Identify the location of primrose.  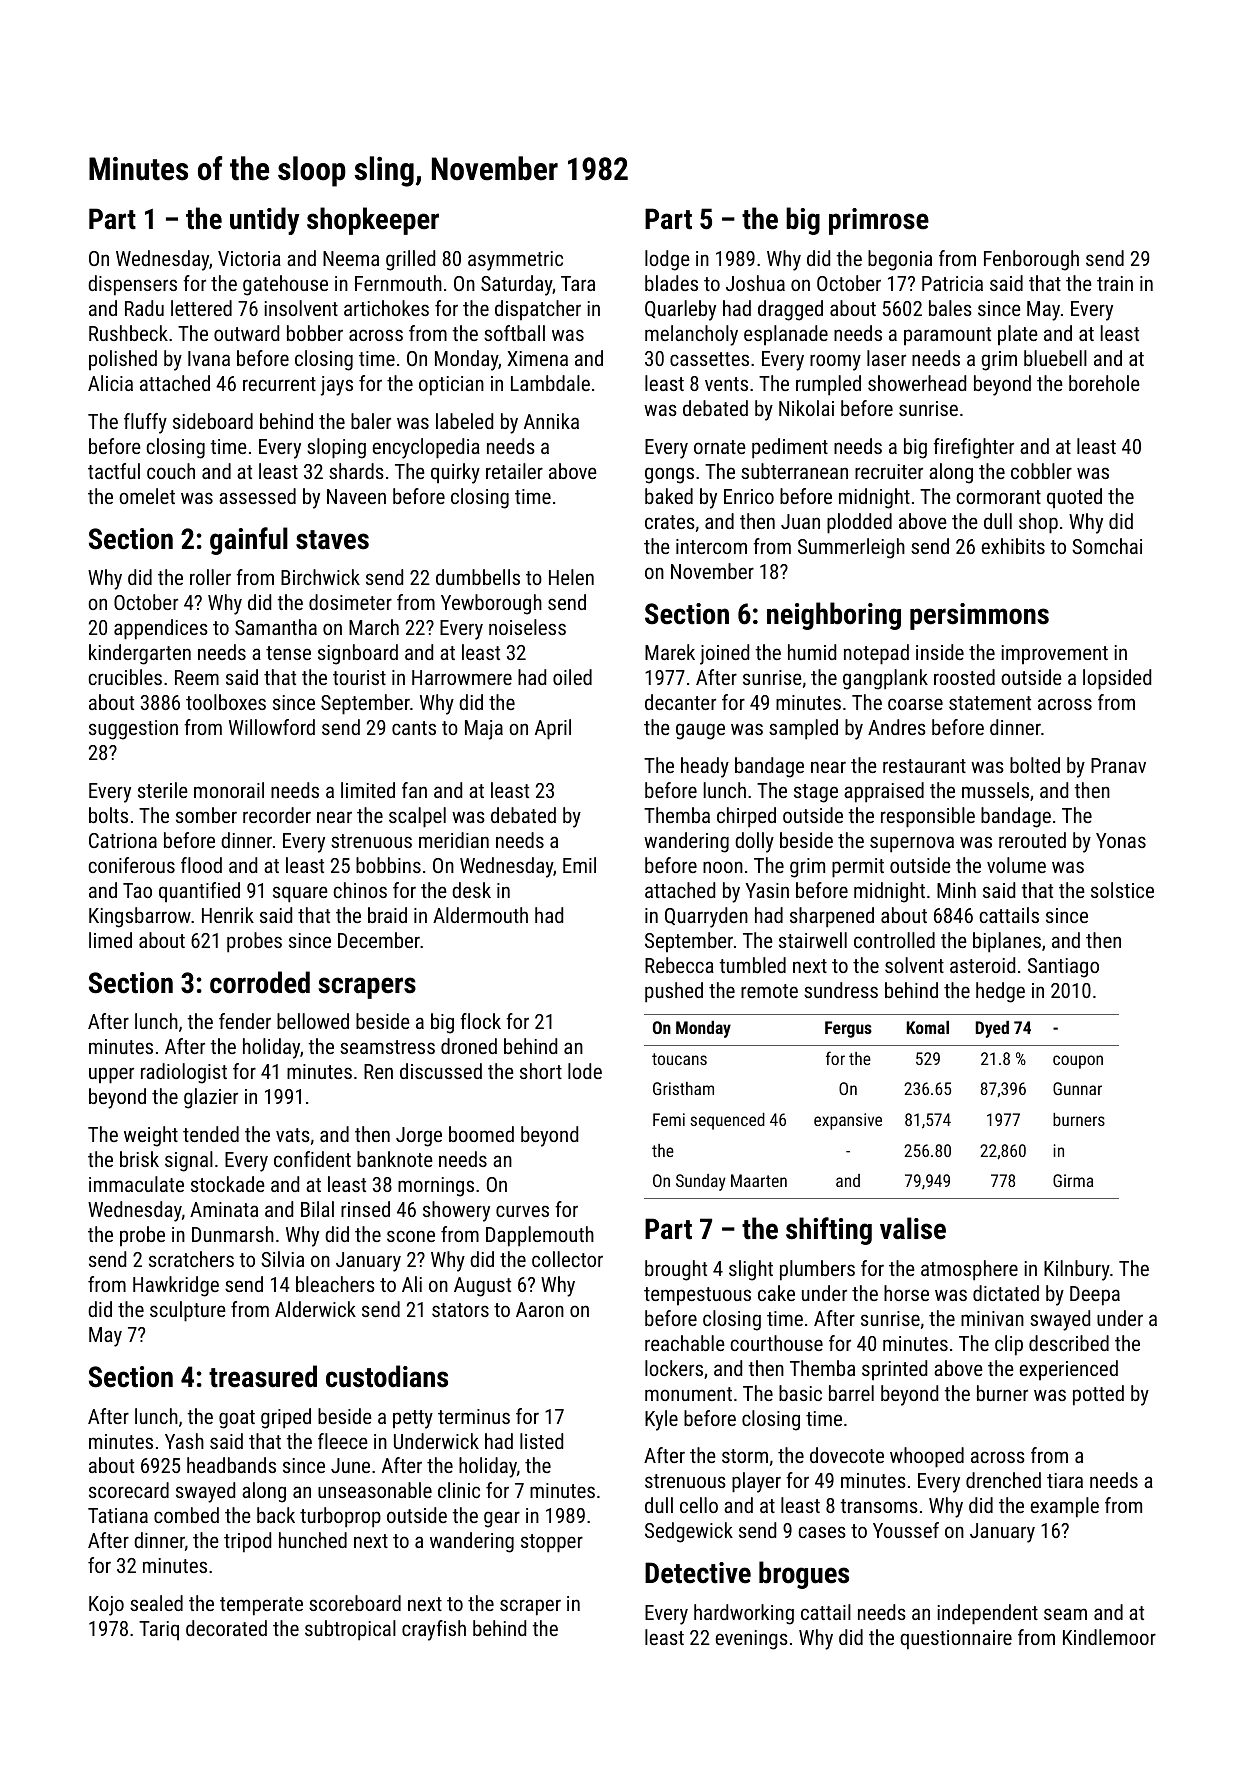
(879, 221).
